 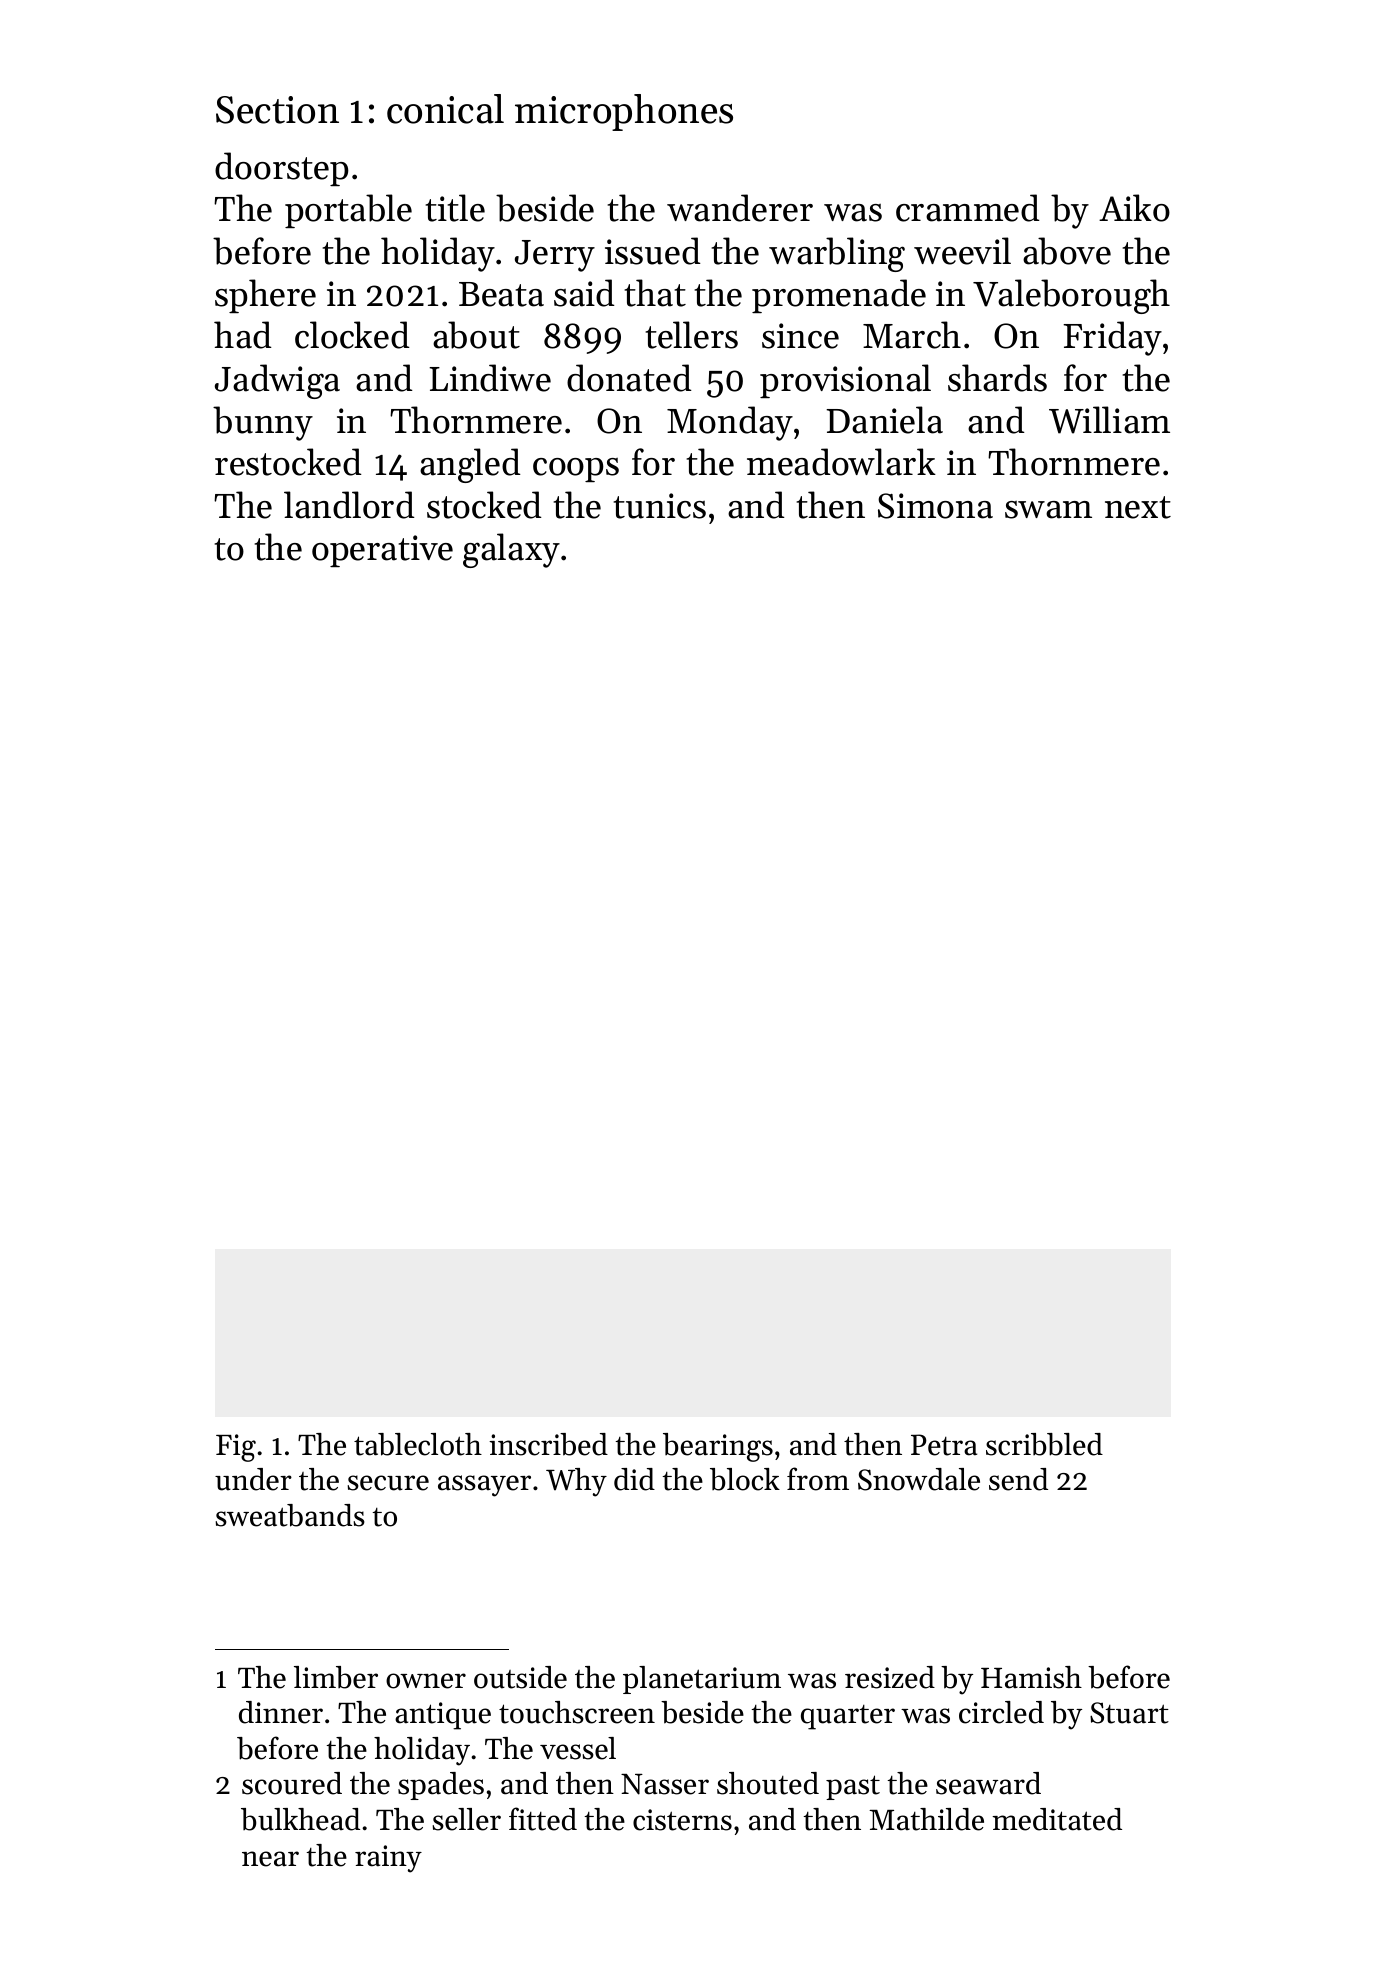 What do you see at coordinates (1048, 510) in the image?
I see `swam` at bounding box center [1048, 510].
